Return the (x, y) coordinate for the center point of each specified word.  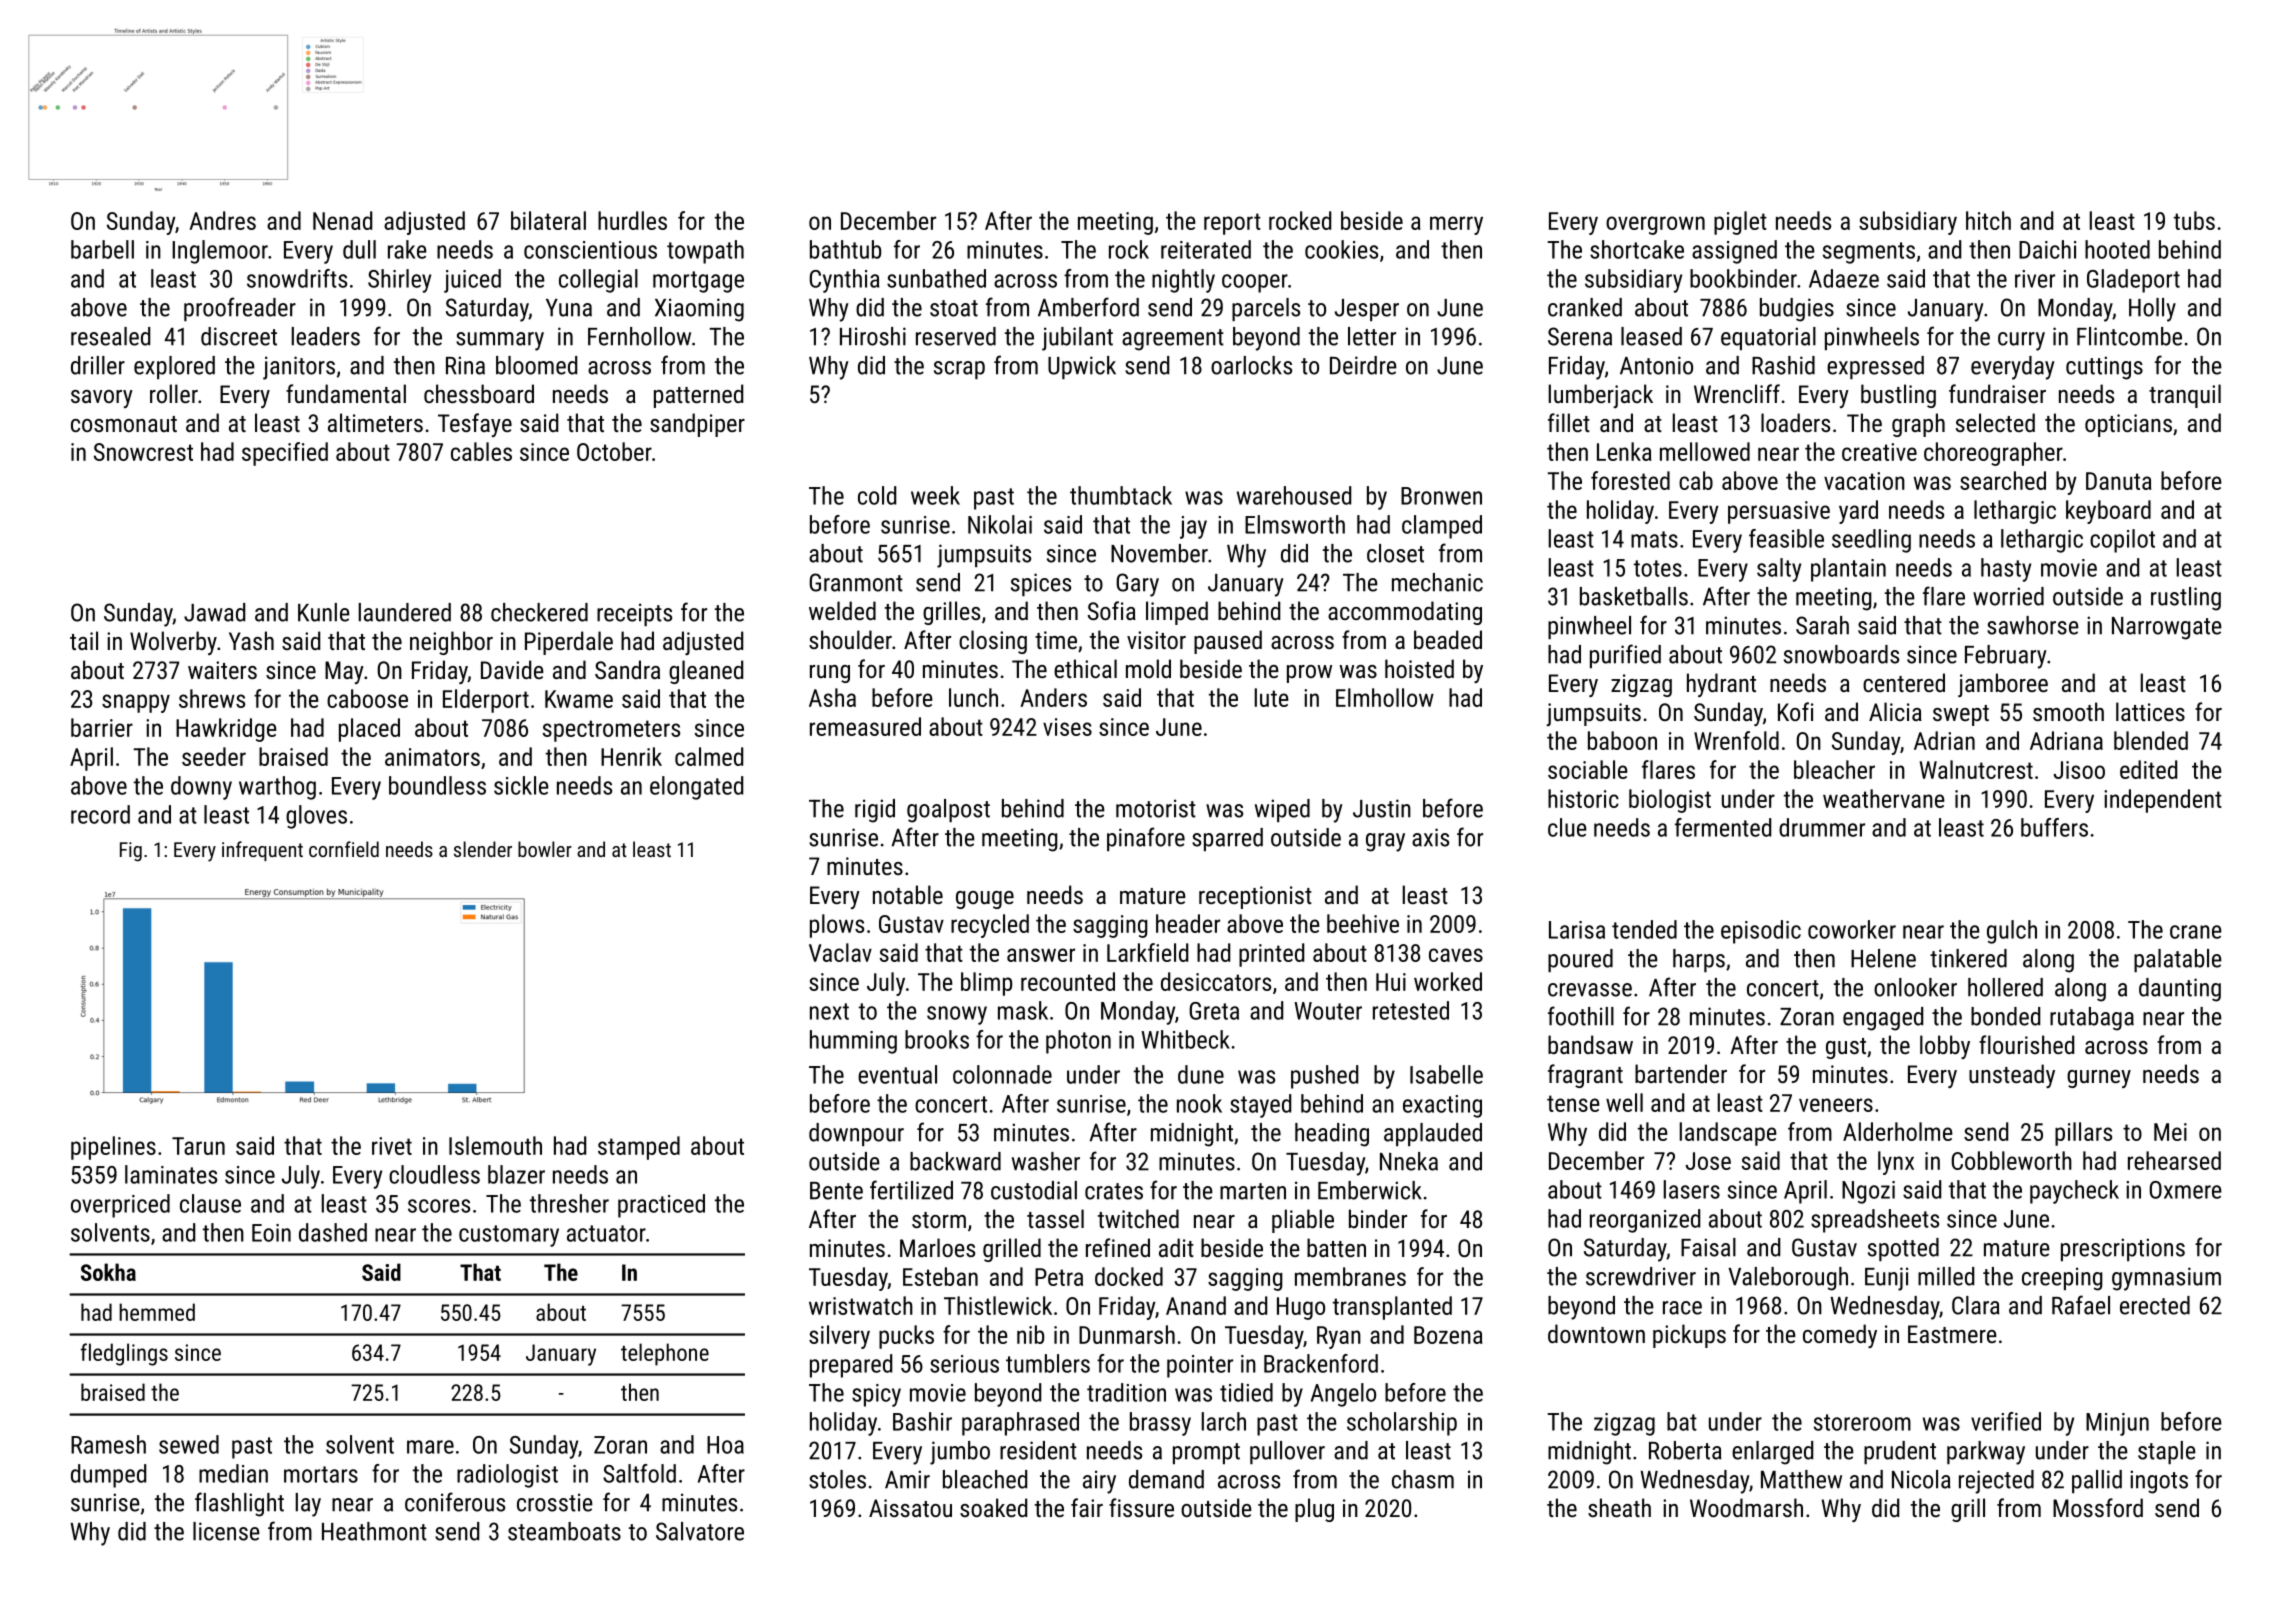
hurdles (632, 220)
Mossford (2098, 1507)
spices (1041, 584)
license (226, 1531)
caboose (367, 698)
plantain (1848, 570)
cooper (1255, 283)
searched (2003, 480)
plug (1314, 1510)
